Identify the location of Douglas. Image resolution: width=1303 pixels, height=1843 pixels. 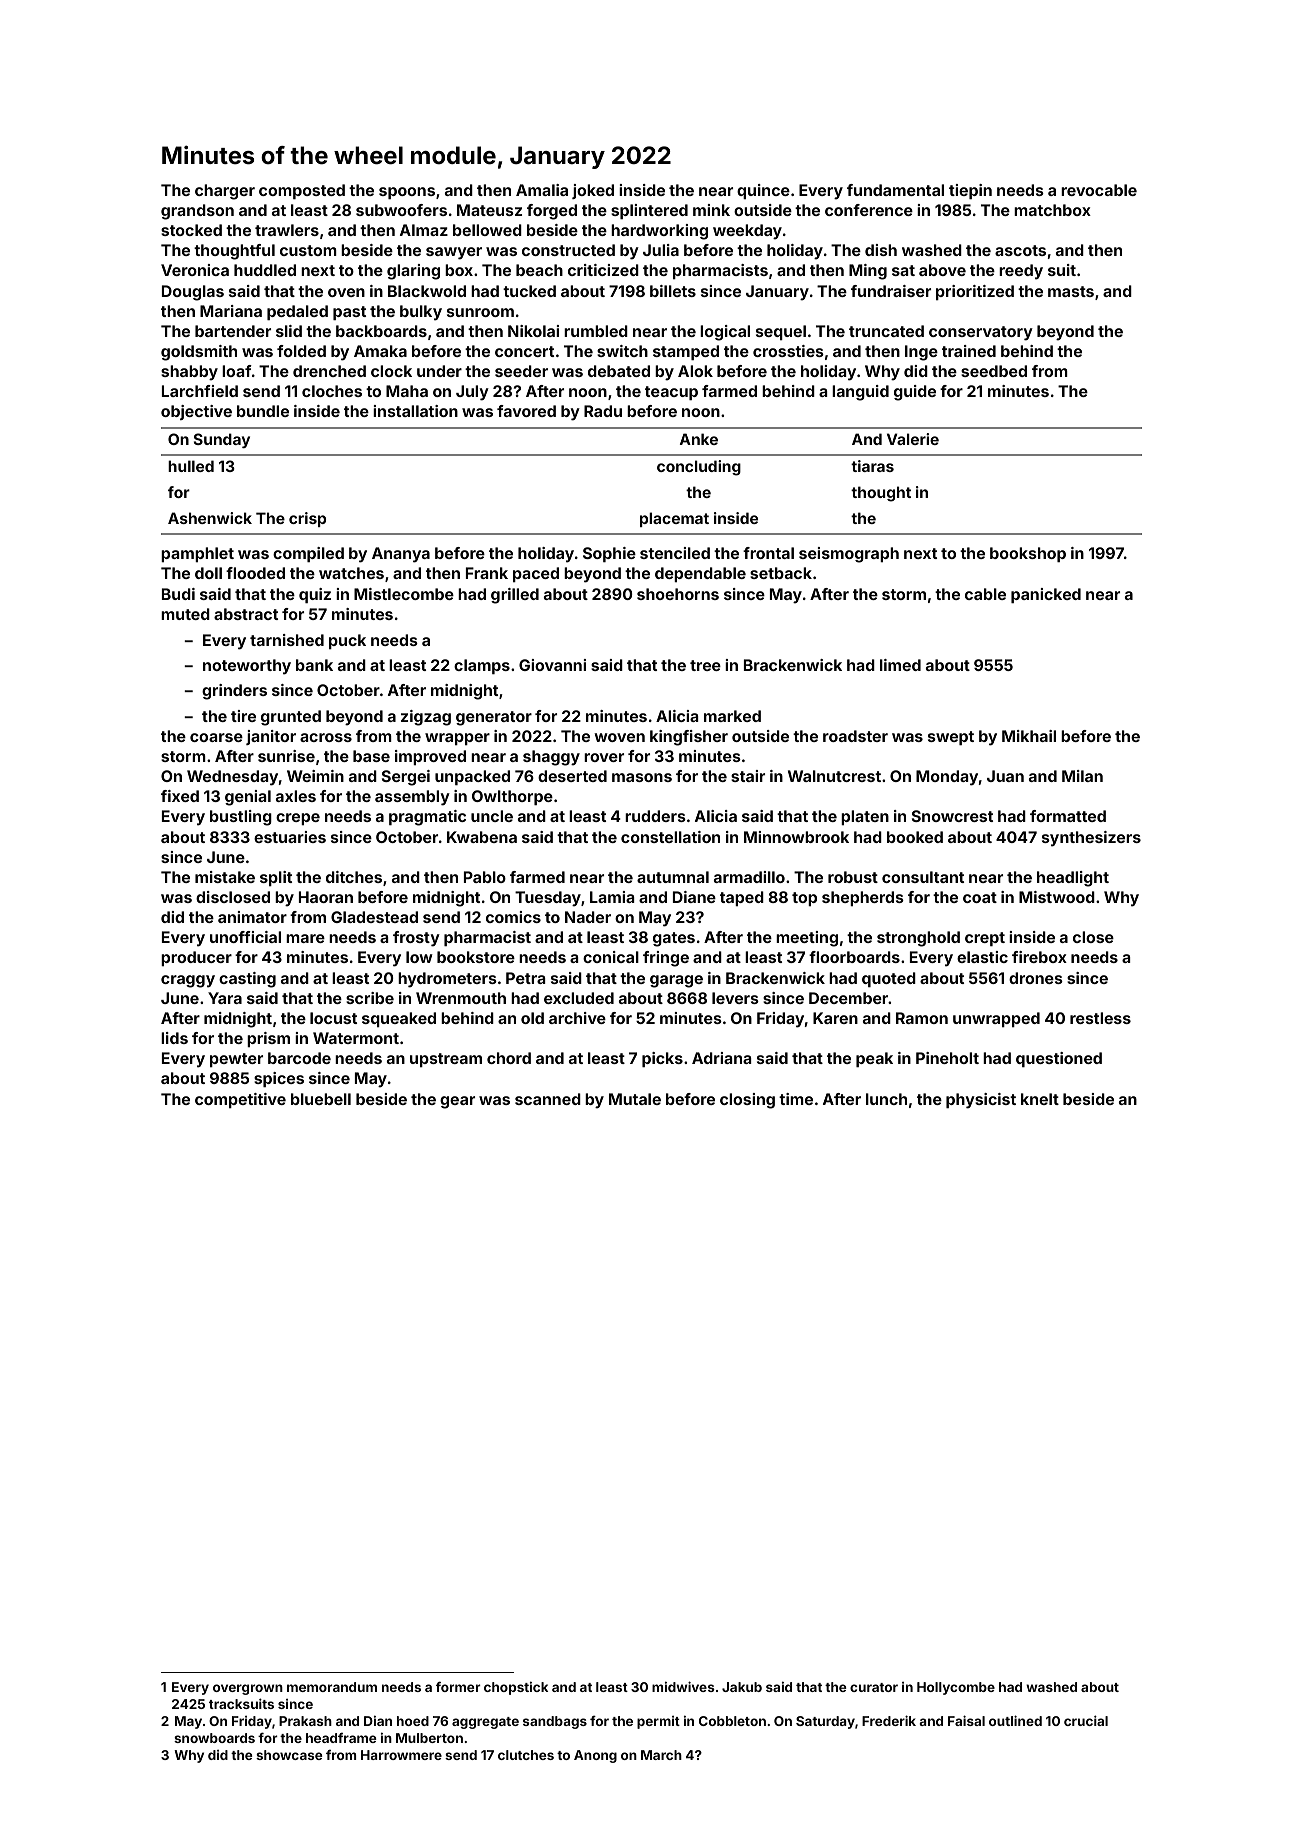
(193, 293).
